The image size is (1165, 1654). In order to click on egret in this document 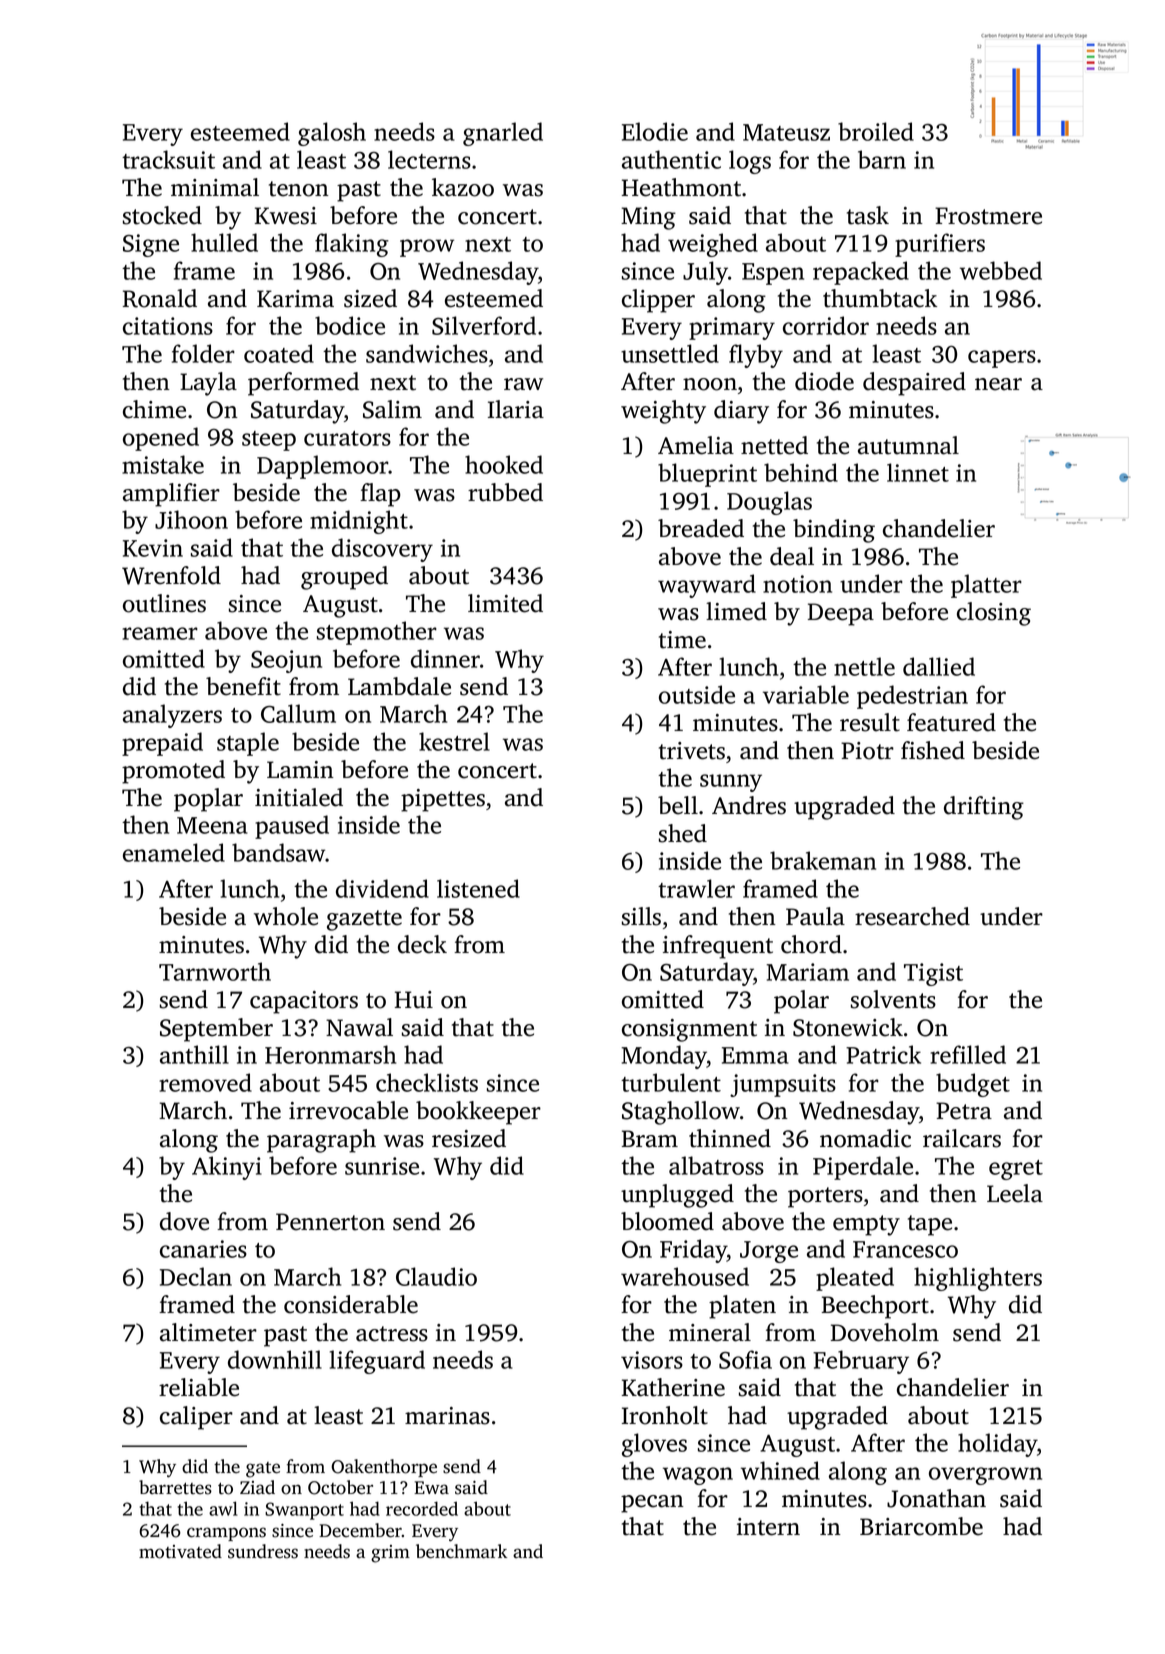, I will do `click(1016, 1170)`.
